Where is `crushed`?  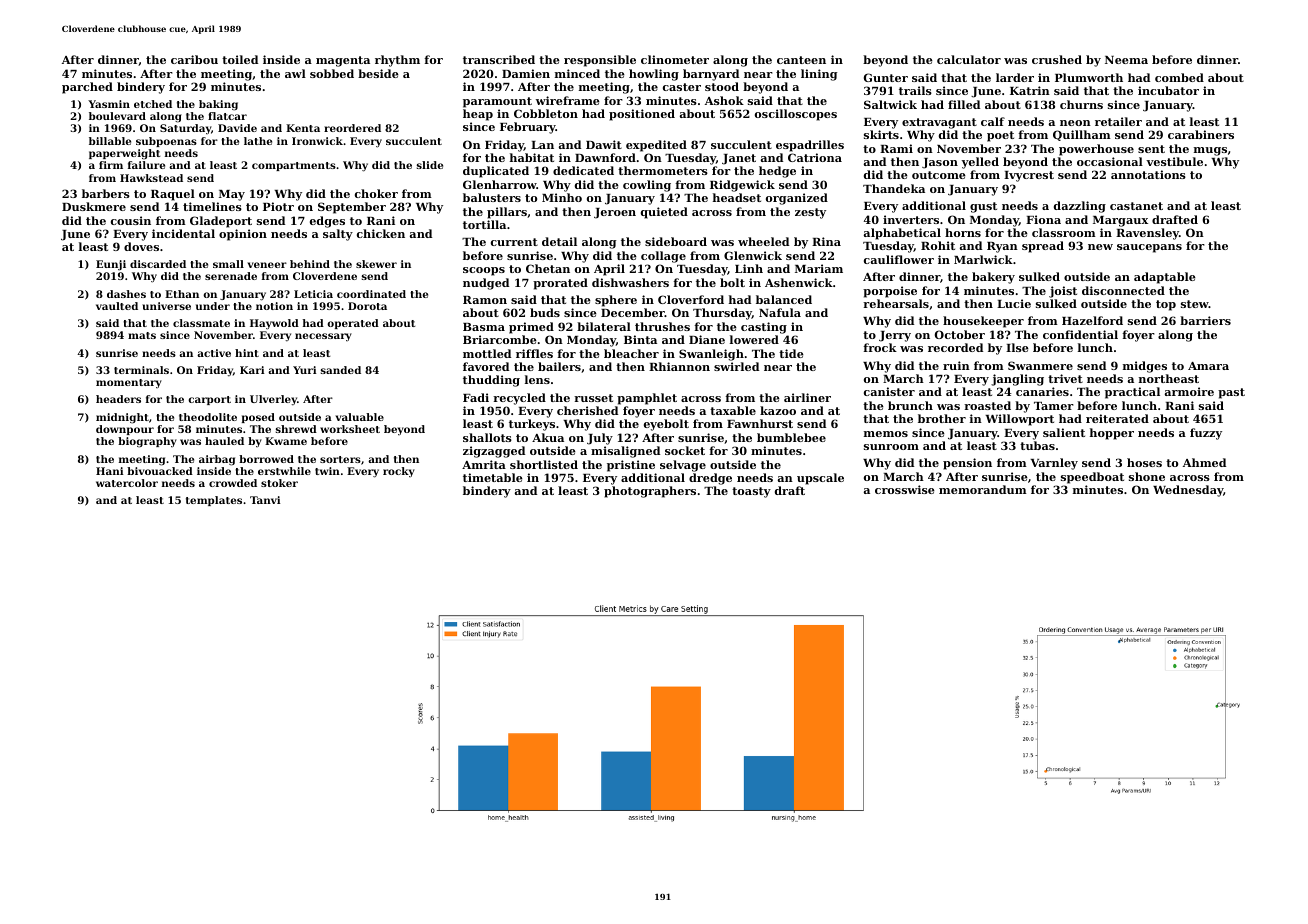 crushed is located at coordinates (1057, 59).
